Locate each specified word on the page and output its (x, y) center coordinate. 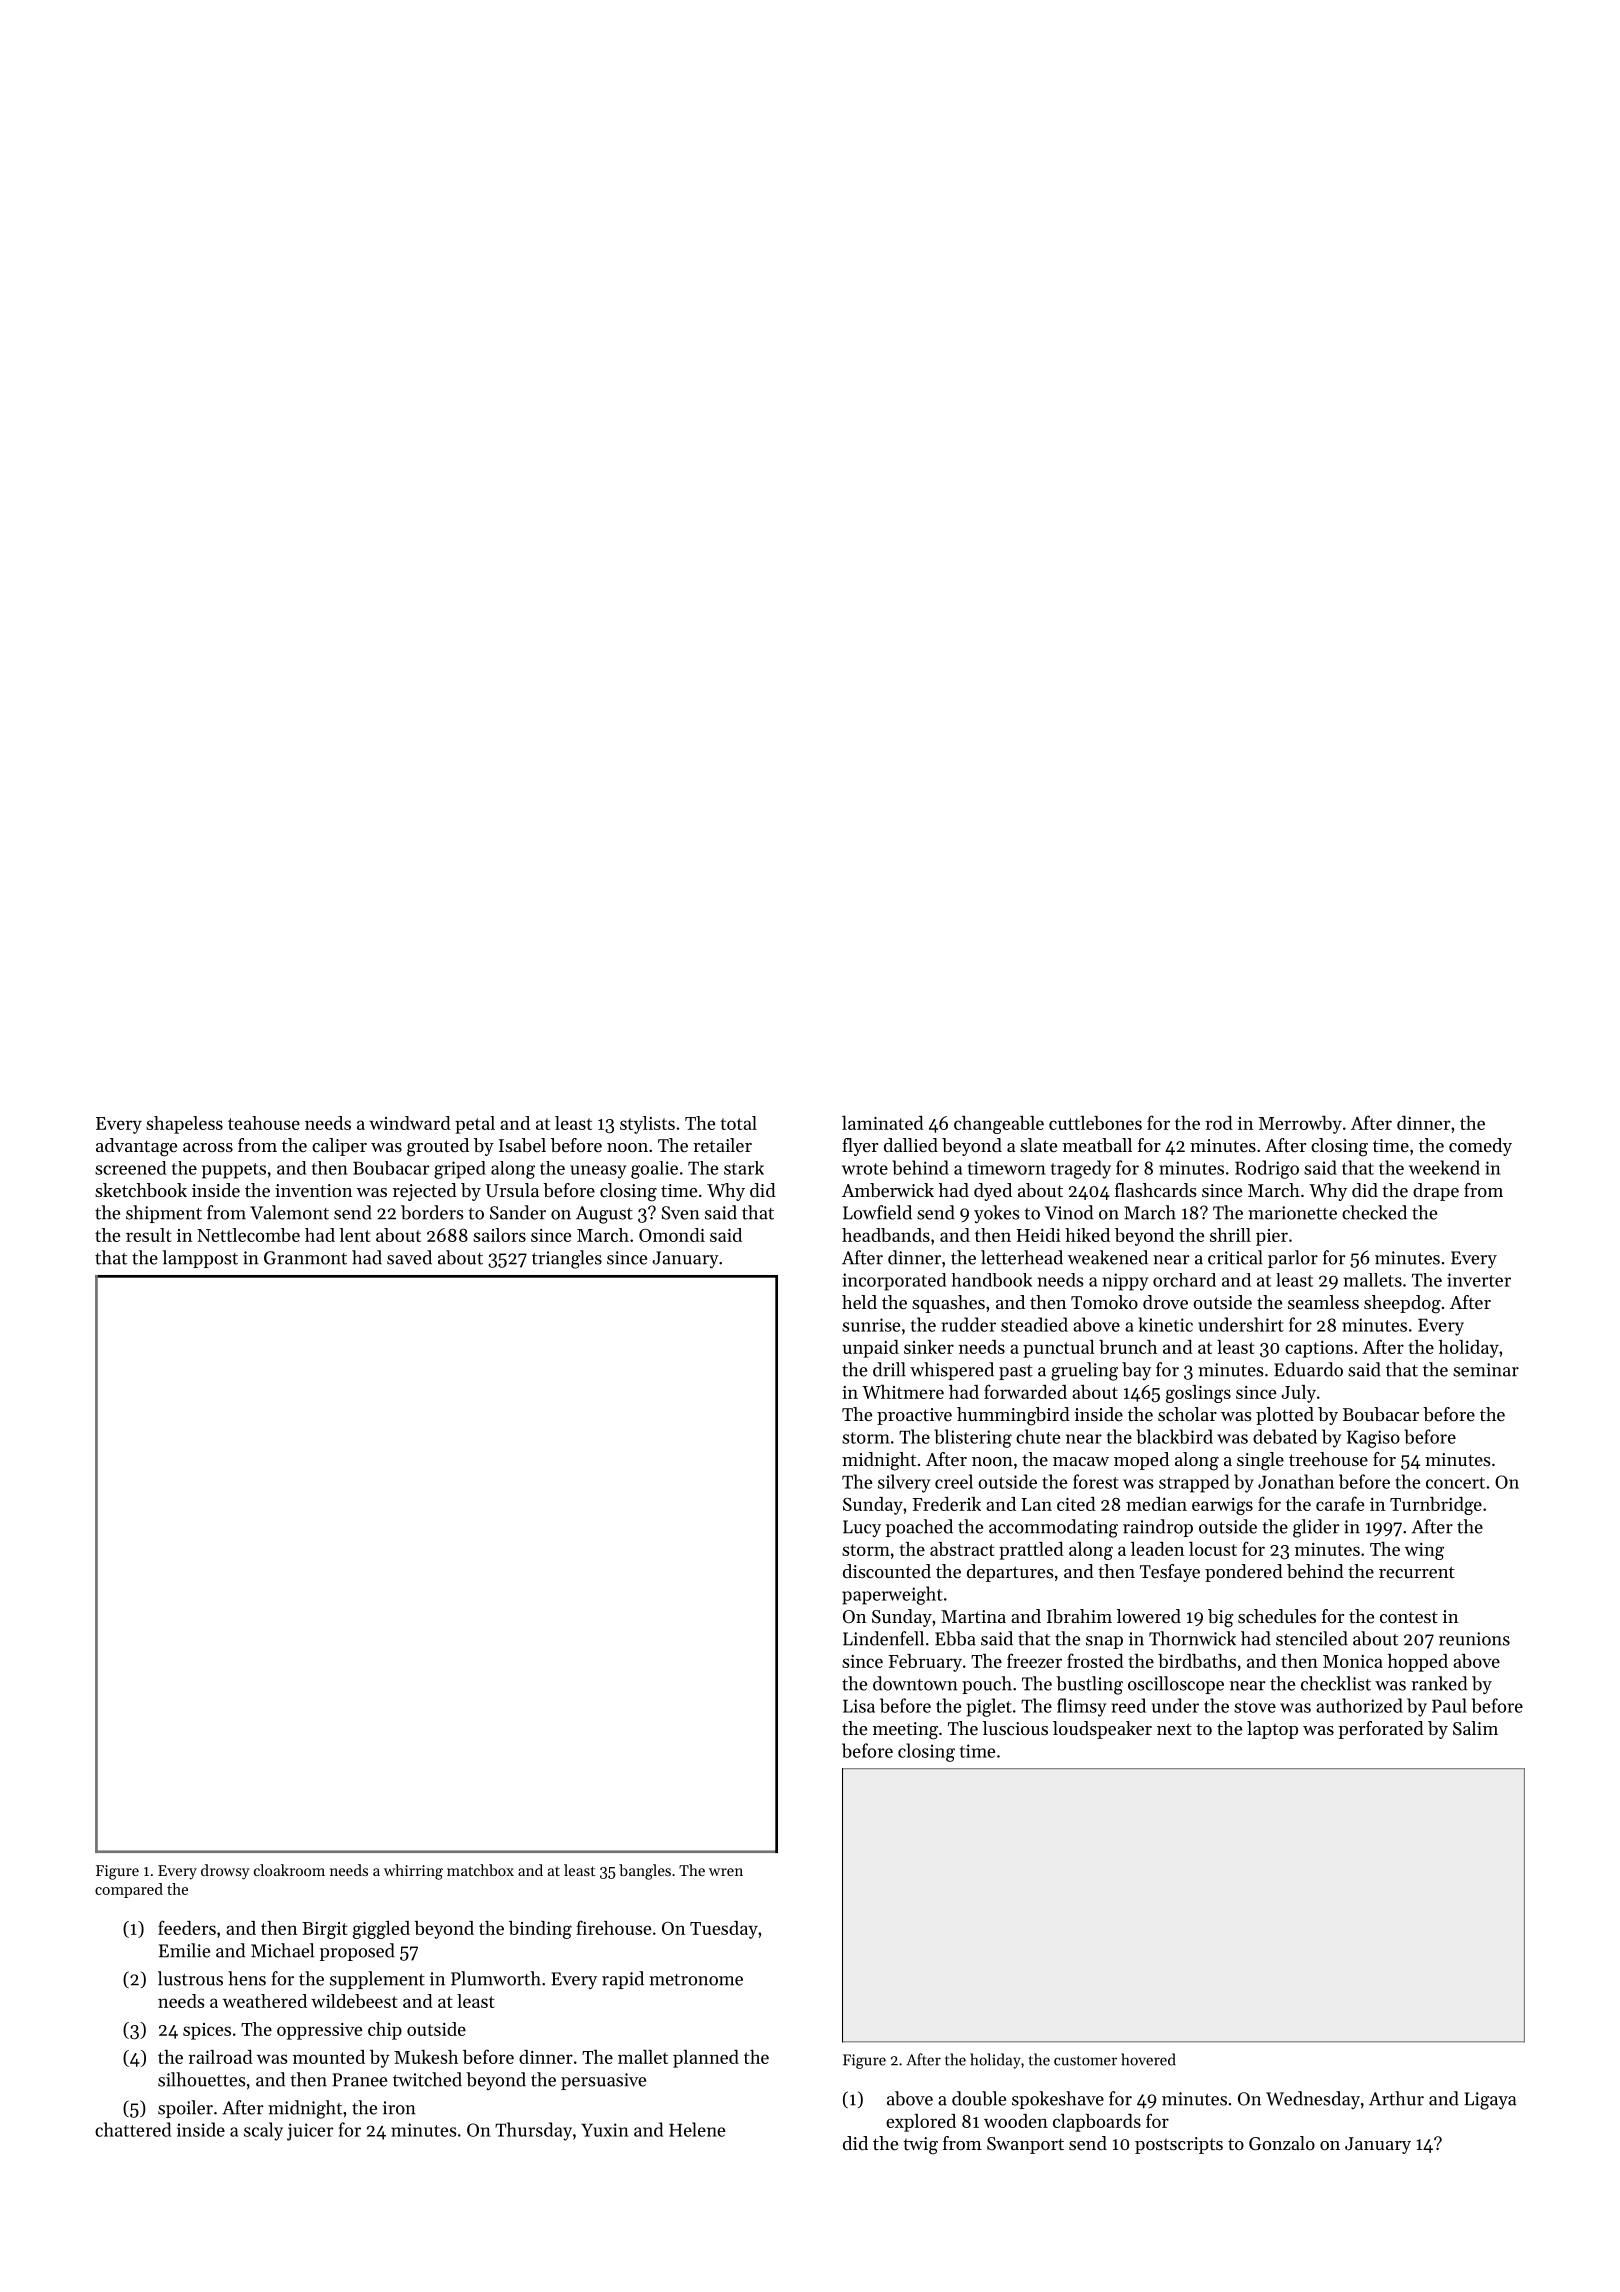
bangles (645, 1872)
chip (385, 2031)
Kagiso (1373, 1439)
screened (130, 1168)
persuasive (603, 2081)
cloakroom (289, 1870)
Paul (1449, 1705)
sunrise (871, 1325)
